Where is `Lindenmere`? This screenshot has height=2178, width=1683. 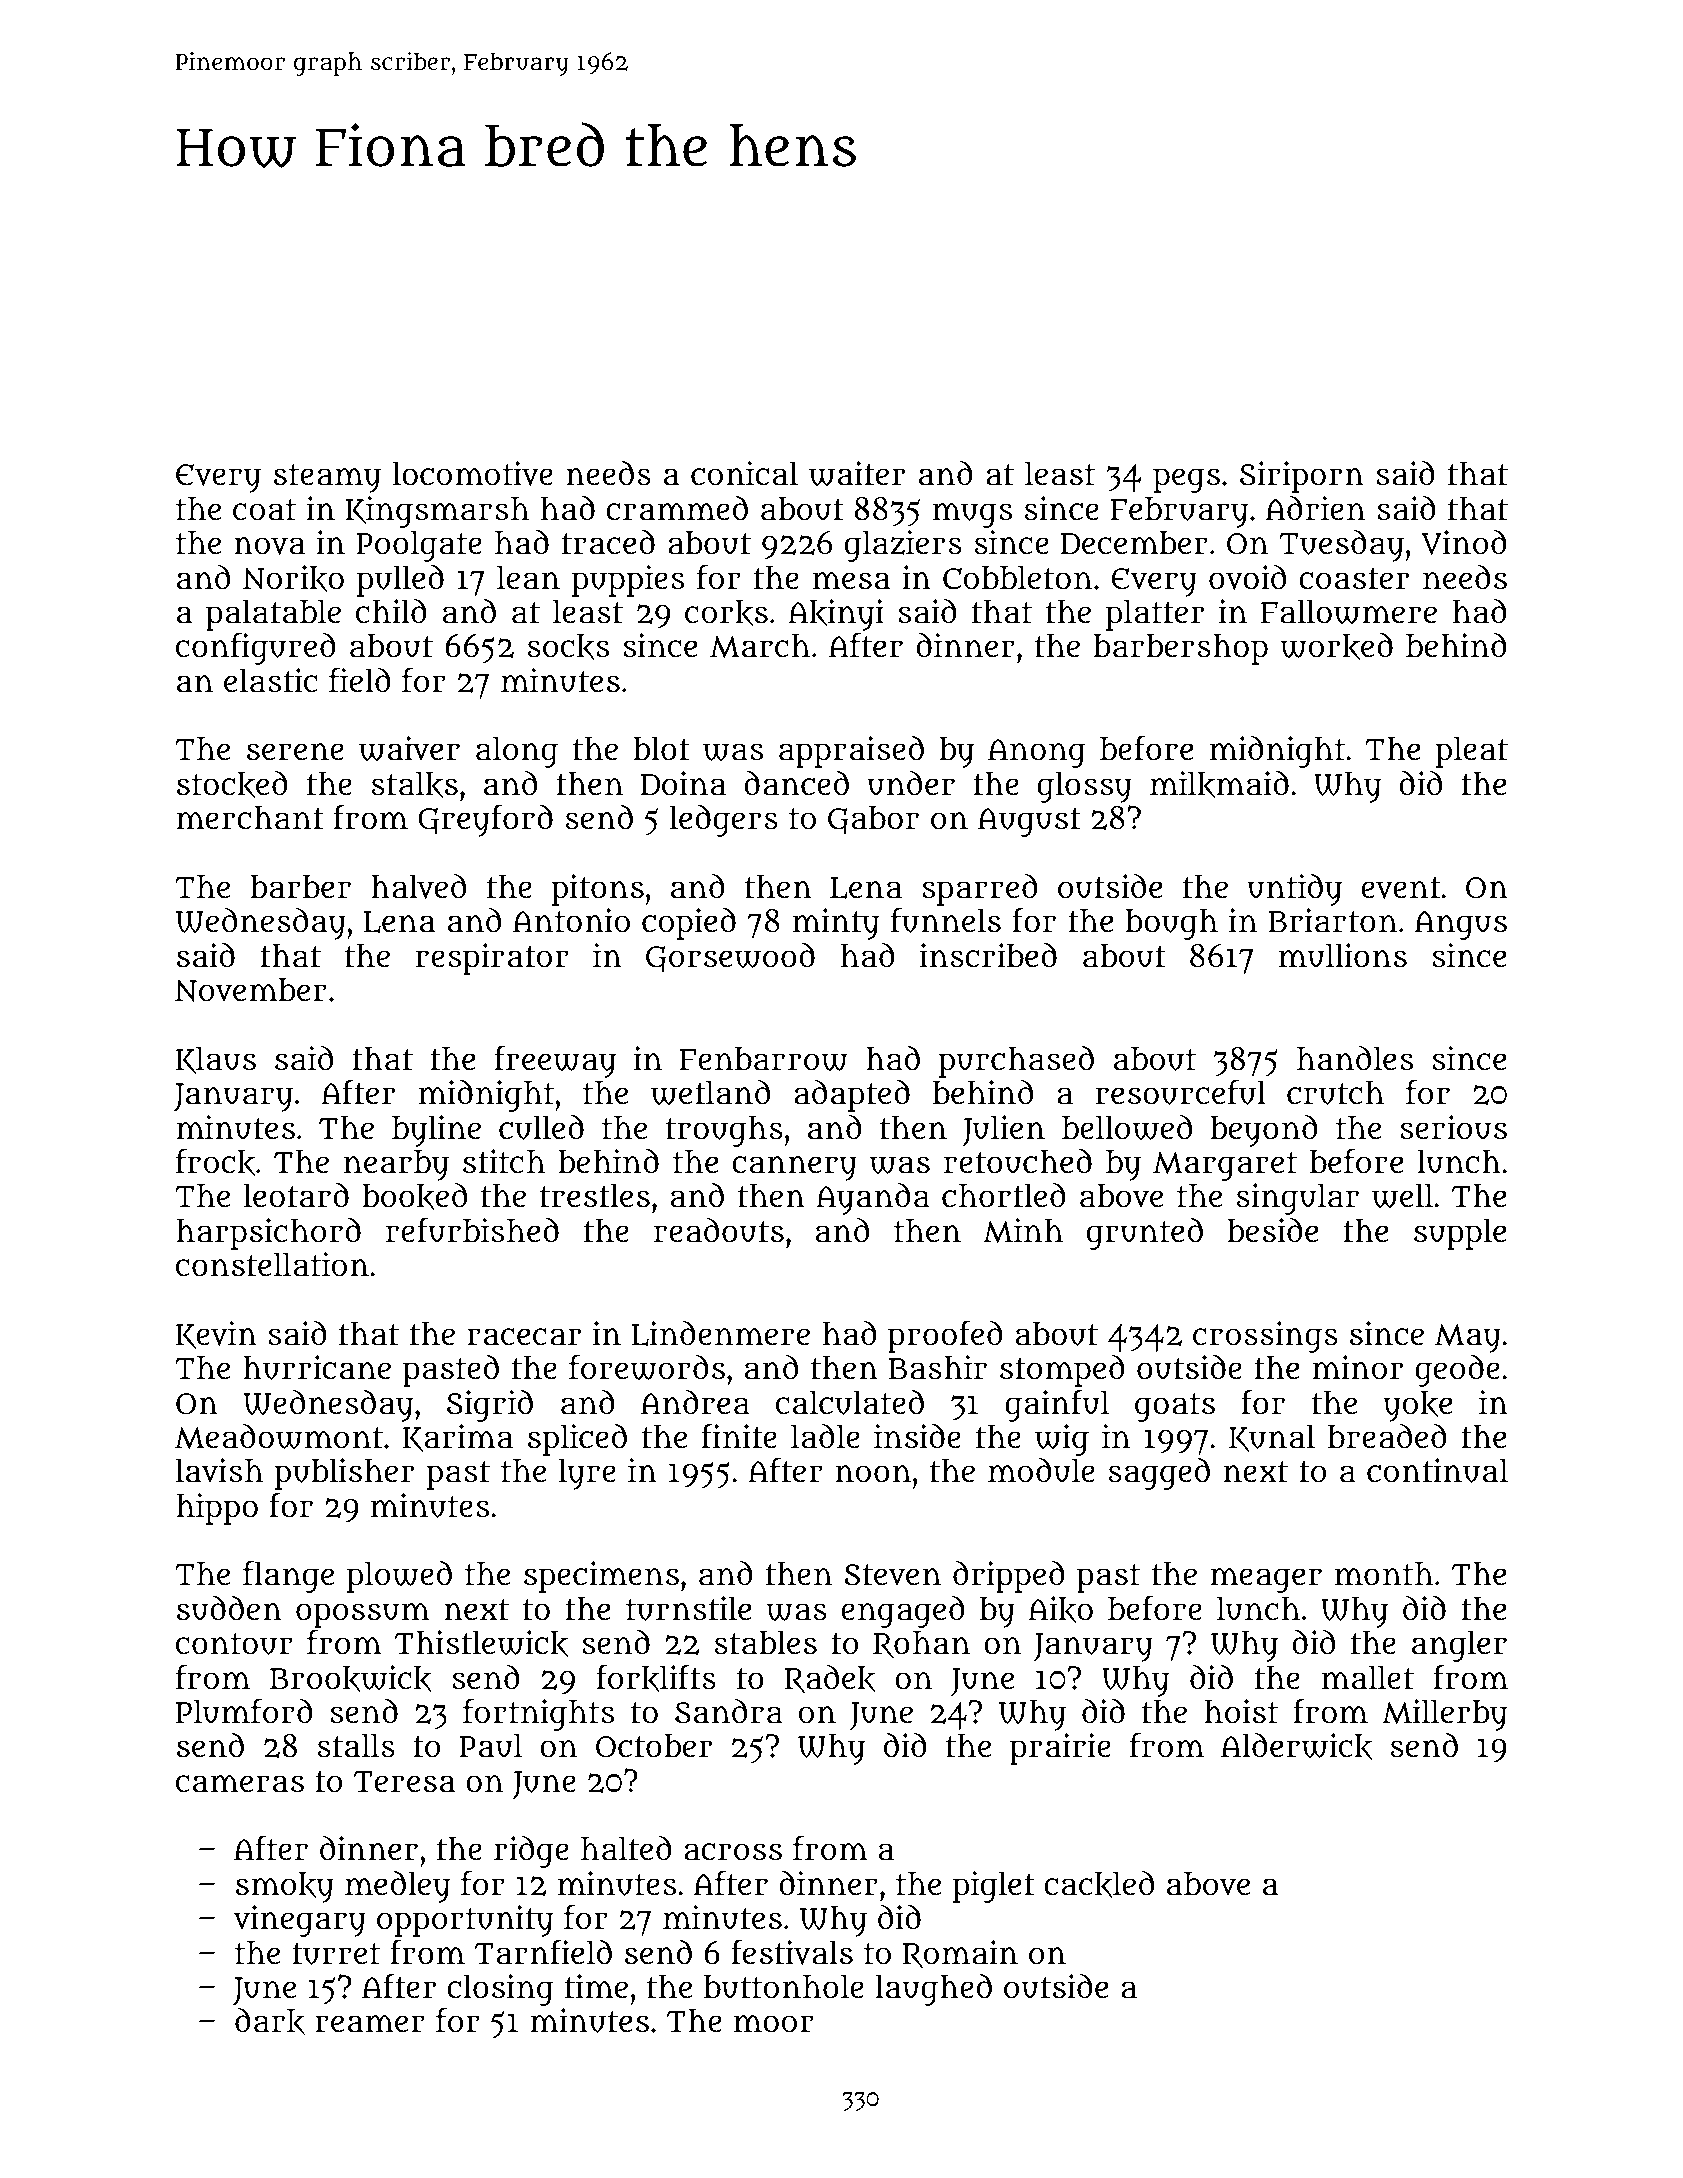 Lindenmere is located at coordinates (720, 1333).
